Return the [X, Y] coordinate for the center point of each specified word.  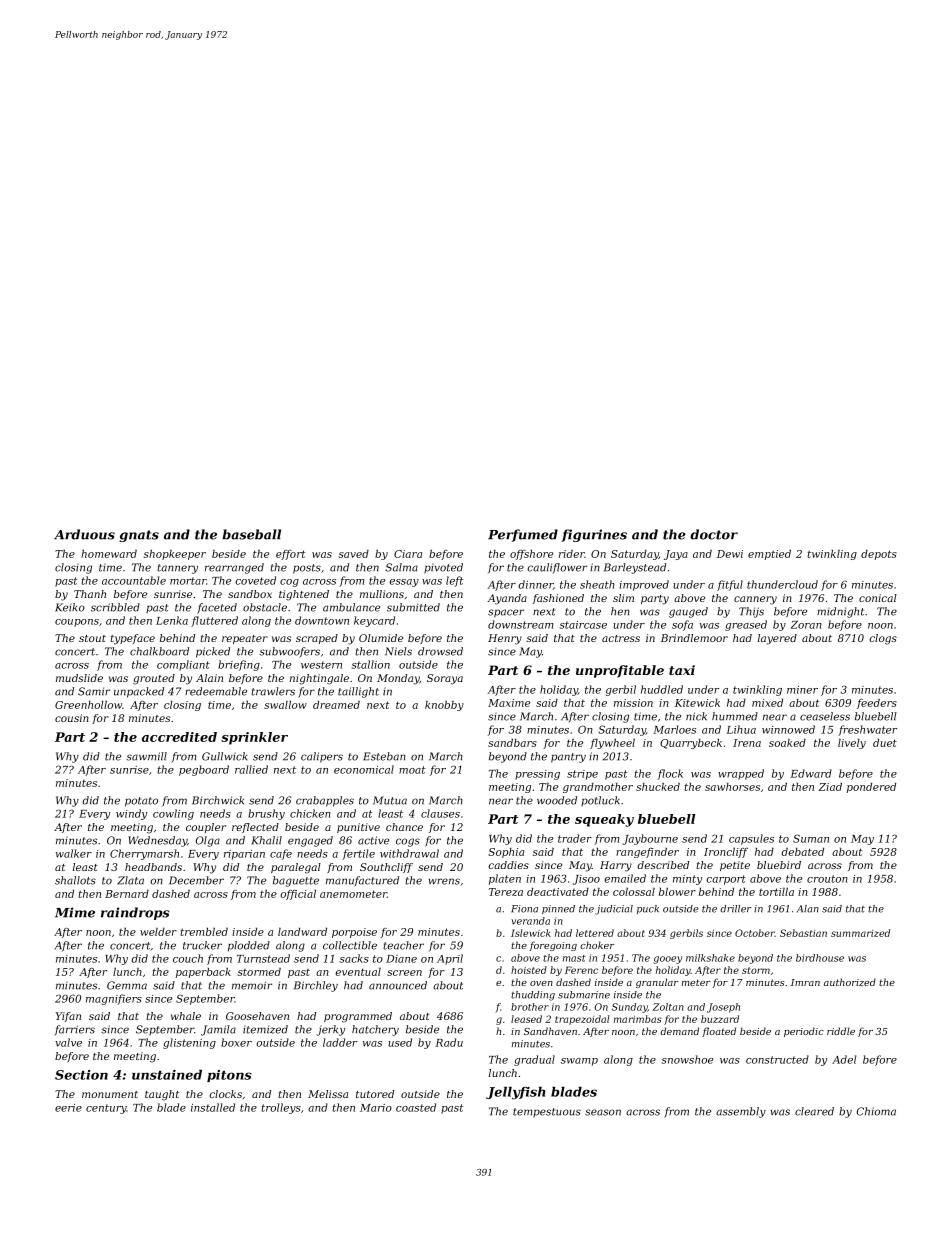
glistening [189, 1043]
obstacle [265, 607]
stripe [582, 775]
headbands [153, 867]
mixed [767, 703]
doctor [714, 534]
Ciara [408, 554]
